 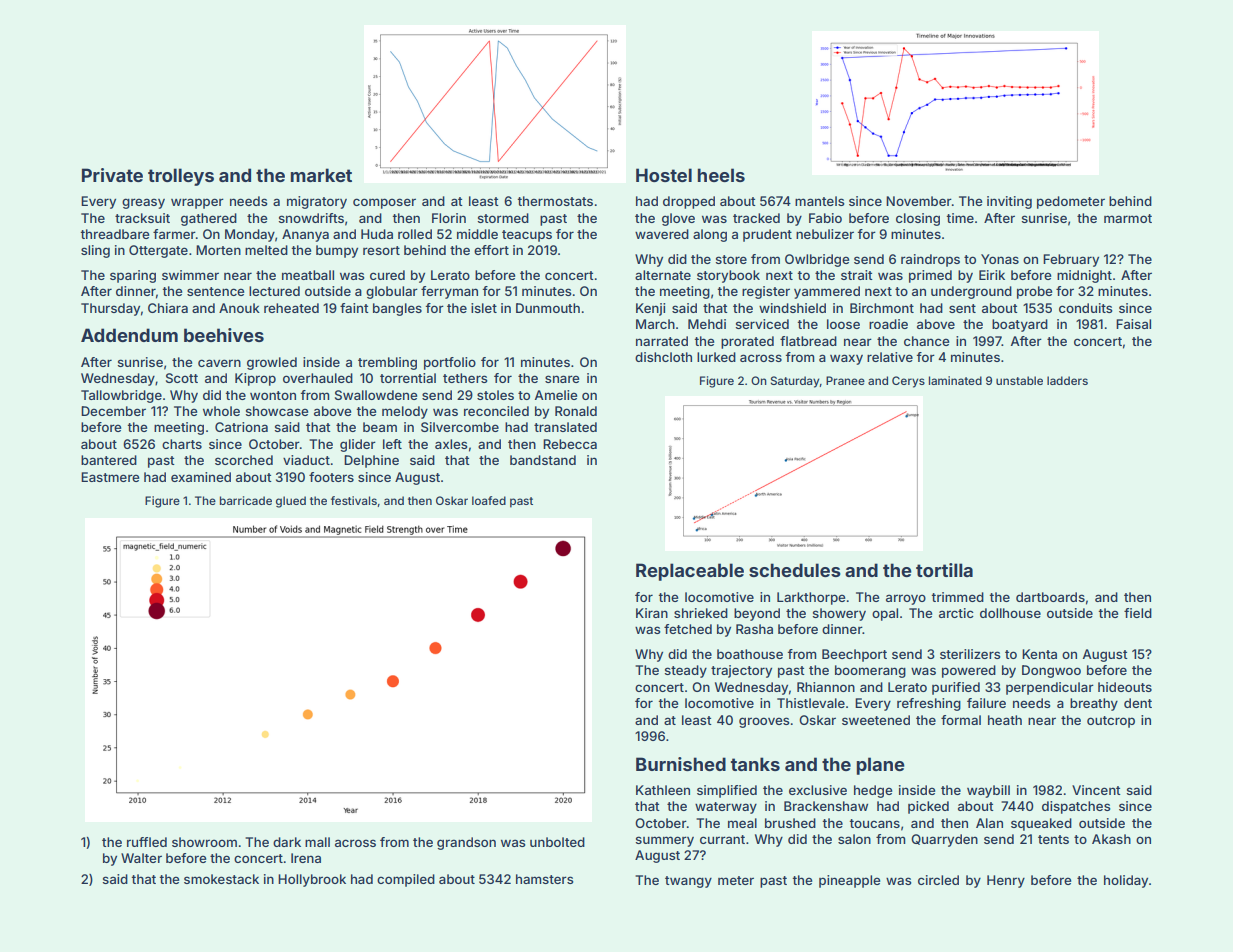 I want to click on Hollybrook, so click(x=312, y=880).
